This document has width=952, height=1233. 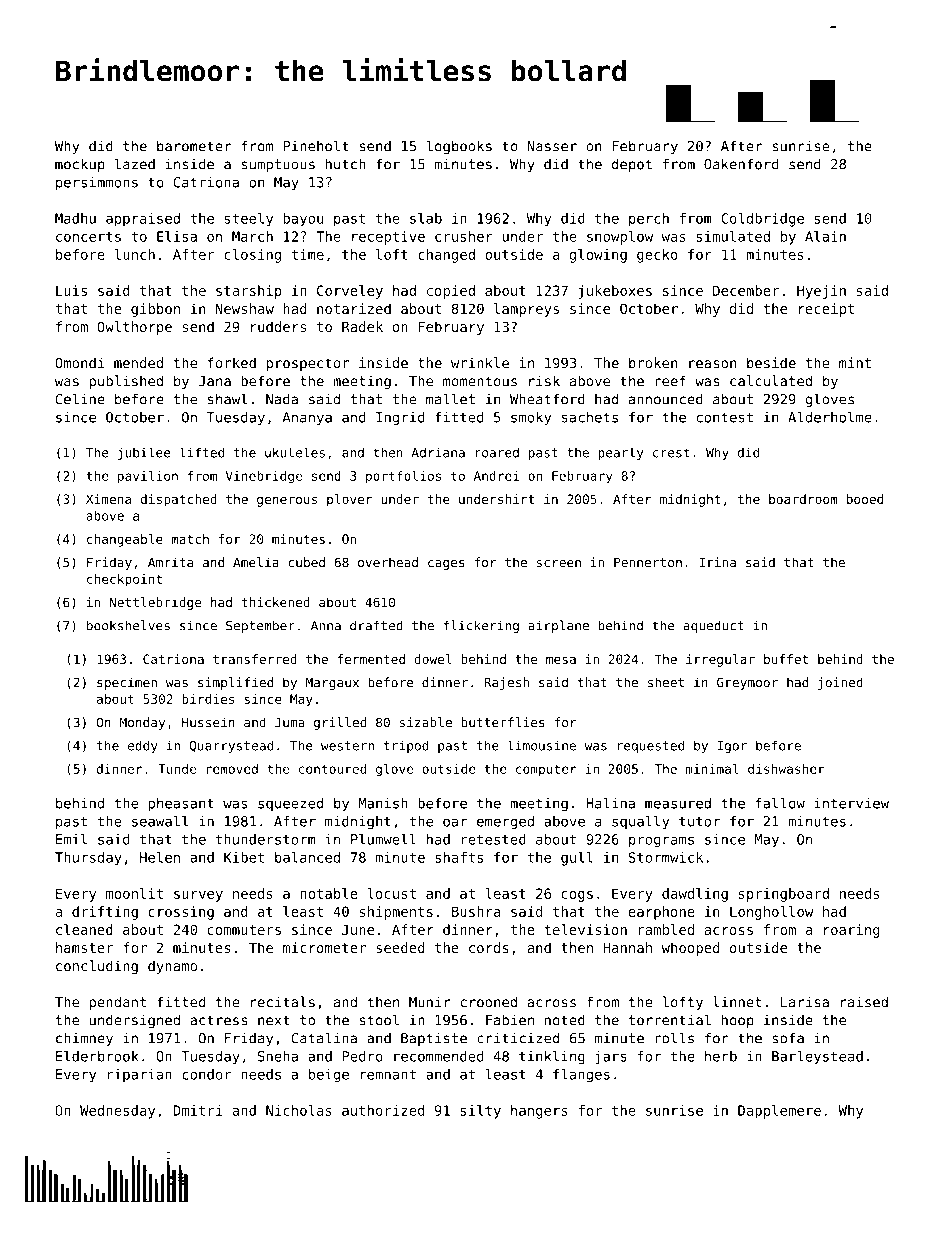 What do you see at coordinates (526, 310) in the document?
I see `lampreys` at bounding box center [526, 310].
